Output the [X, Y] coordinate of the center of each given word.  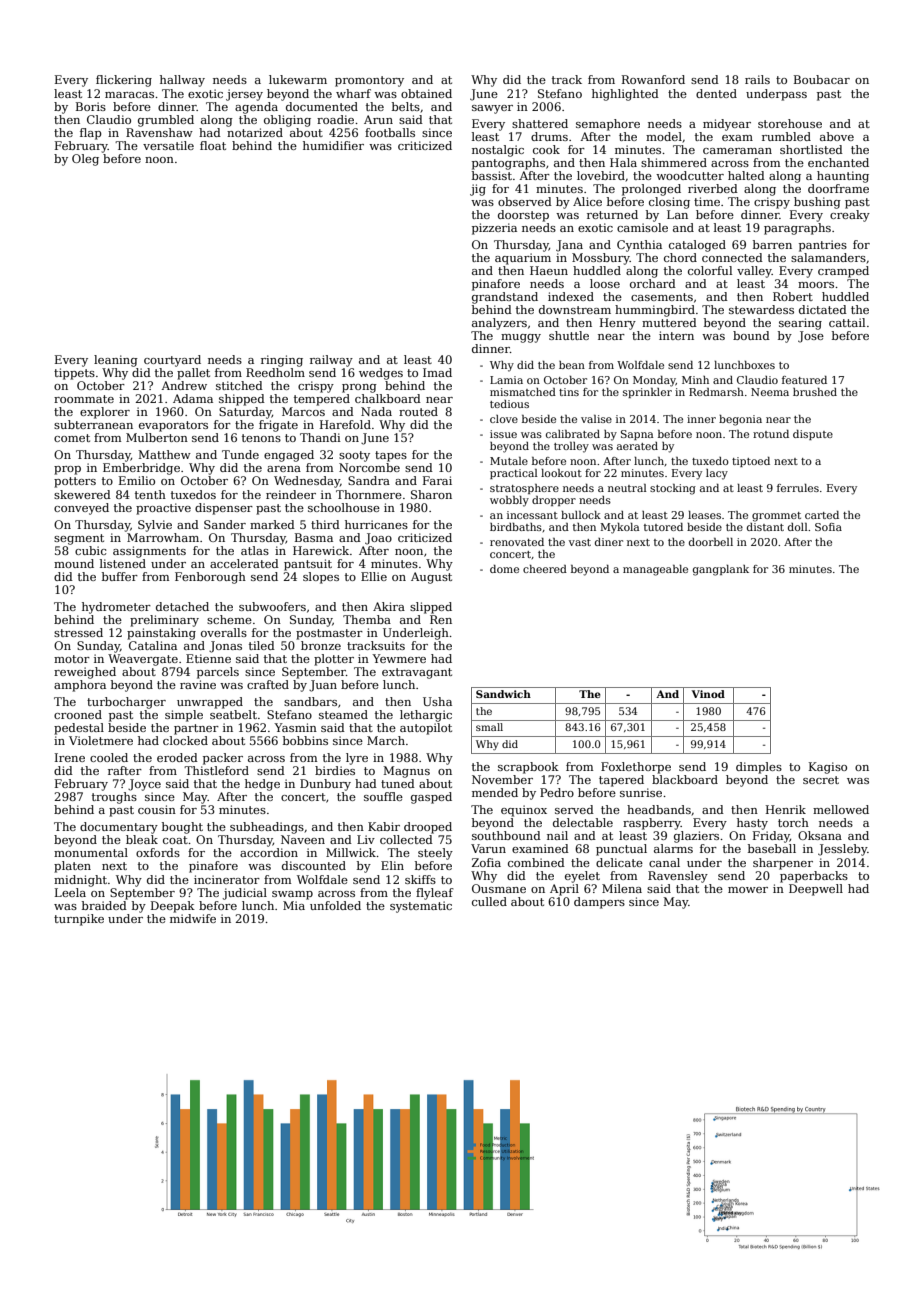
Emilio [137, 480]
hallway [182, 81]
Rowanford [653, 79]
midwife [193, 918]
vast [580, 542]
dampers [599, 903]
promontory [369, 81]
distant [765, 527]
